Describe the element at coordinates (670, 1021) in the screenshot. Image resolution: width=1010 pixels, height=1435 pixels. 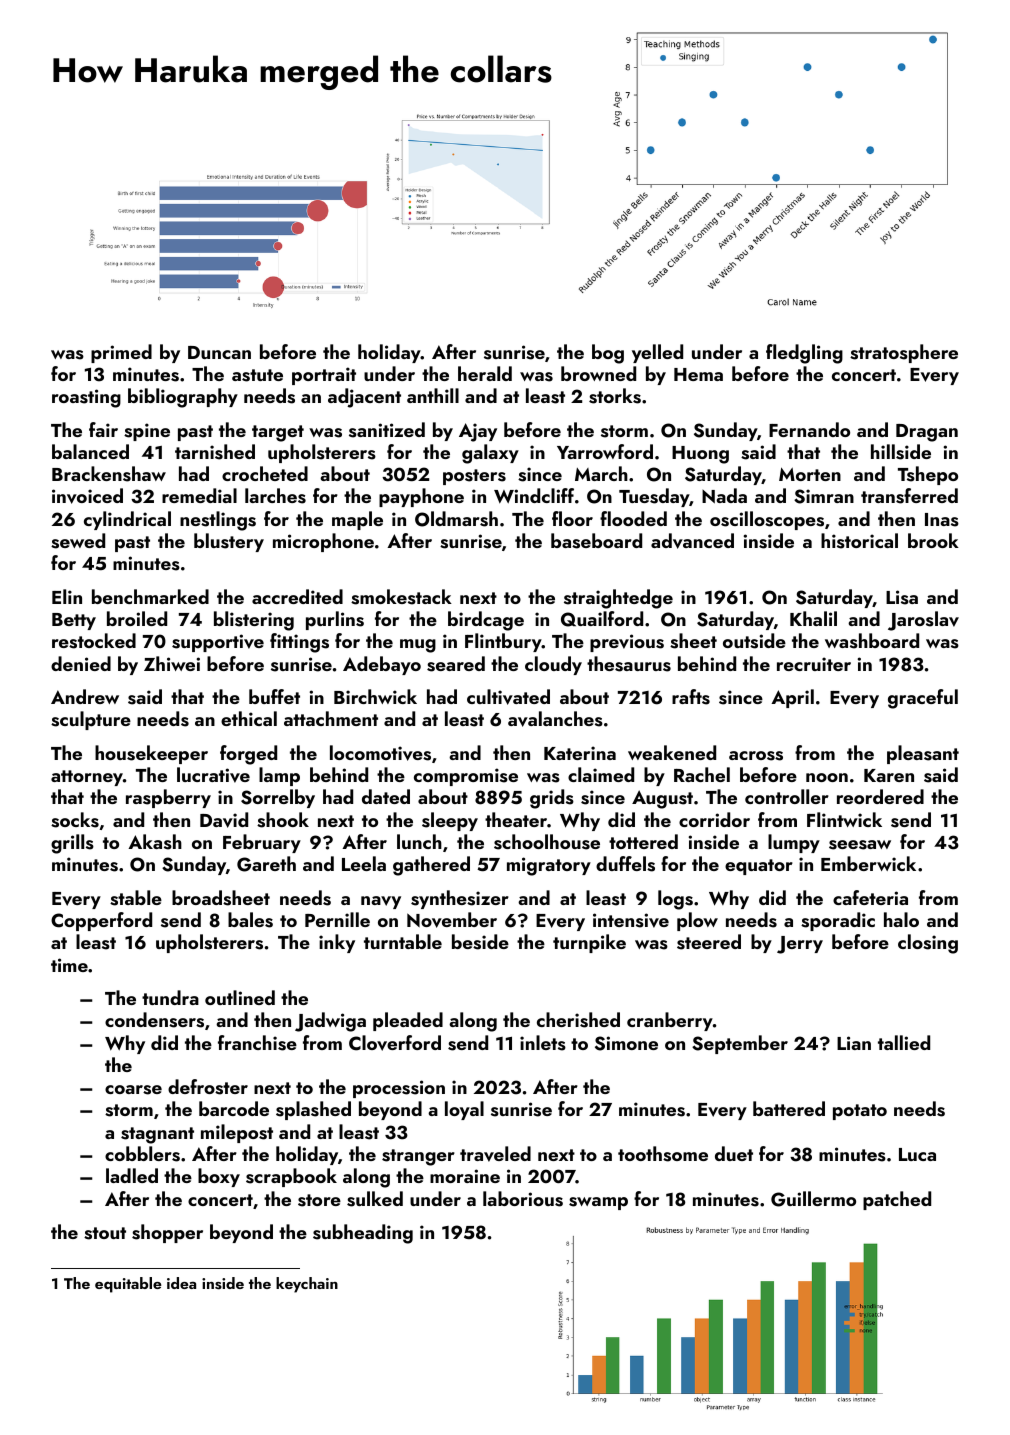
I see `cranberry` at that location.
